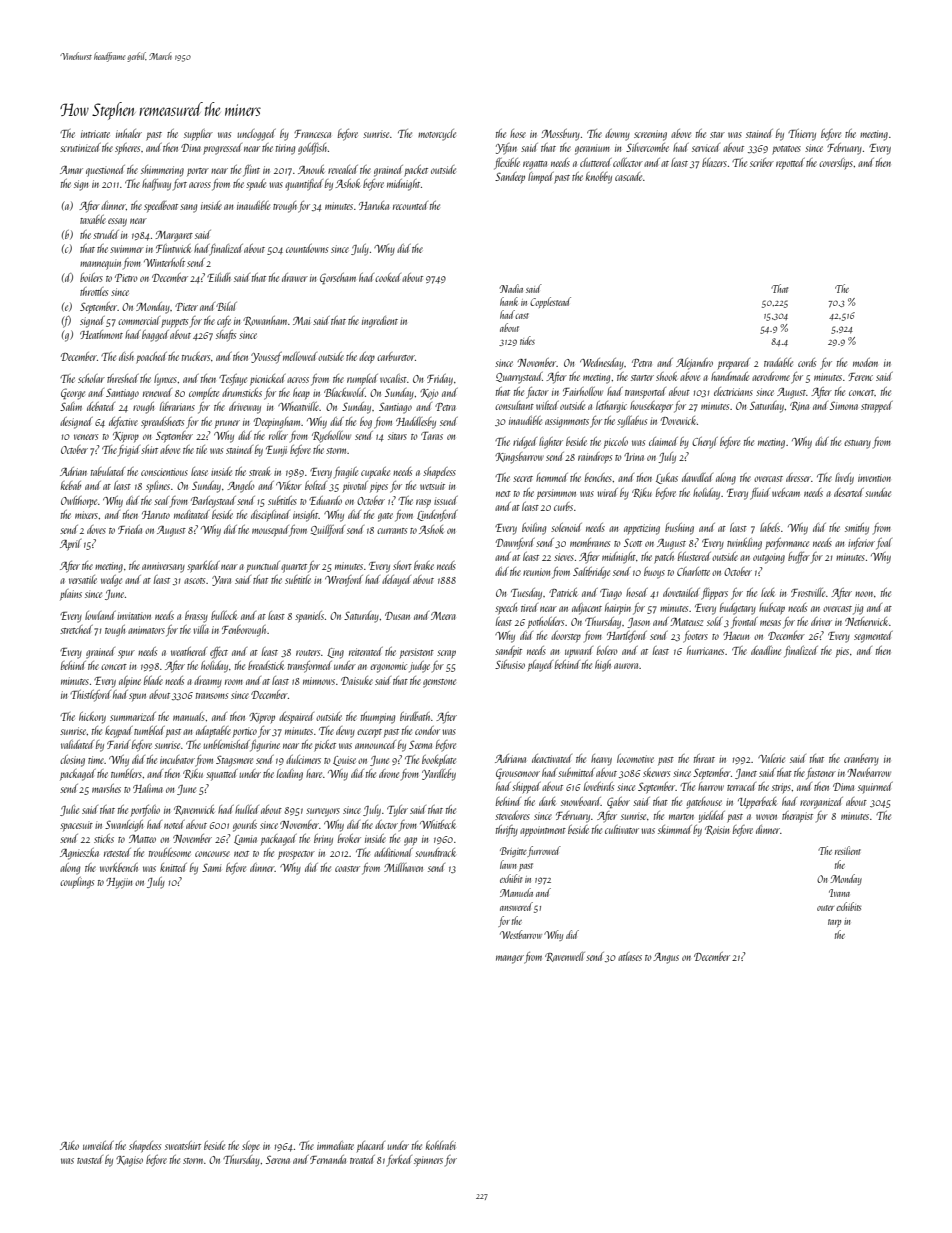  What do you see at coordinates (247, 809) in the screenshot?
I see `hulled` at bounding box center [247, 809].
